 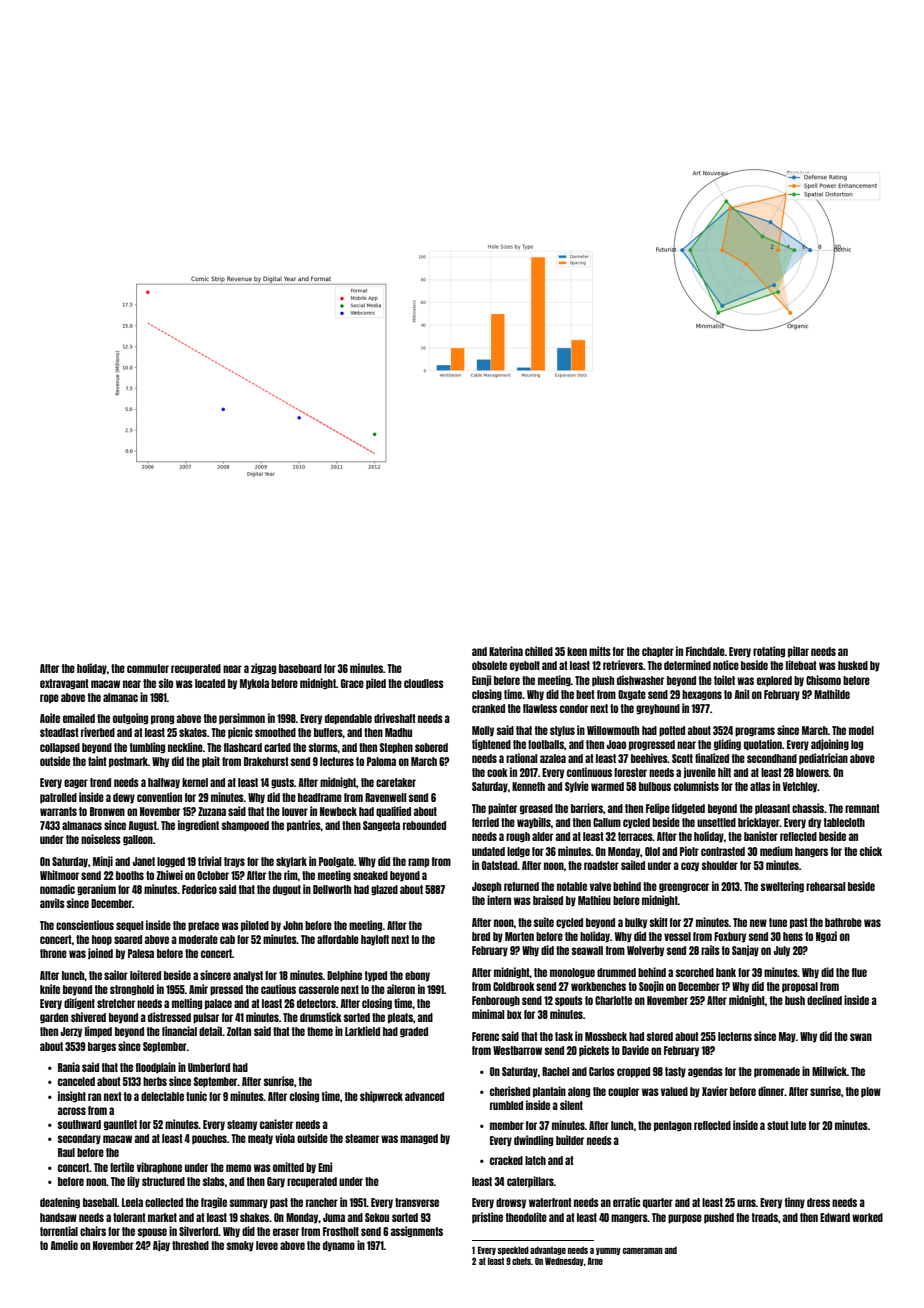 What do you see at coordinates (377, 1217) in the screenshot?
I see `Sekou` at bounding box center [377, 1217].
